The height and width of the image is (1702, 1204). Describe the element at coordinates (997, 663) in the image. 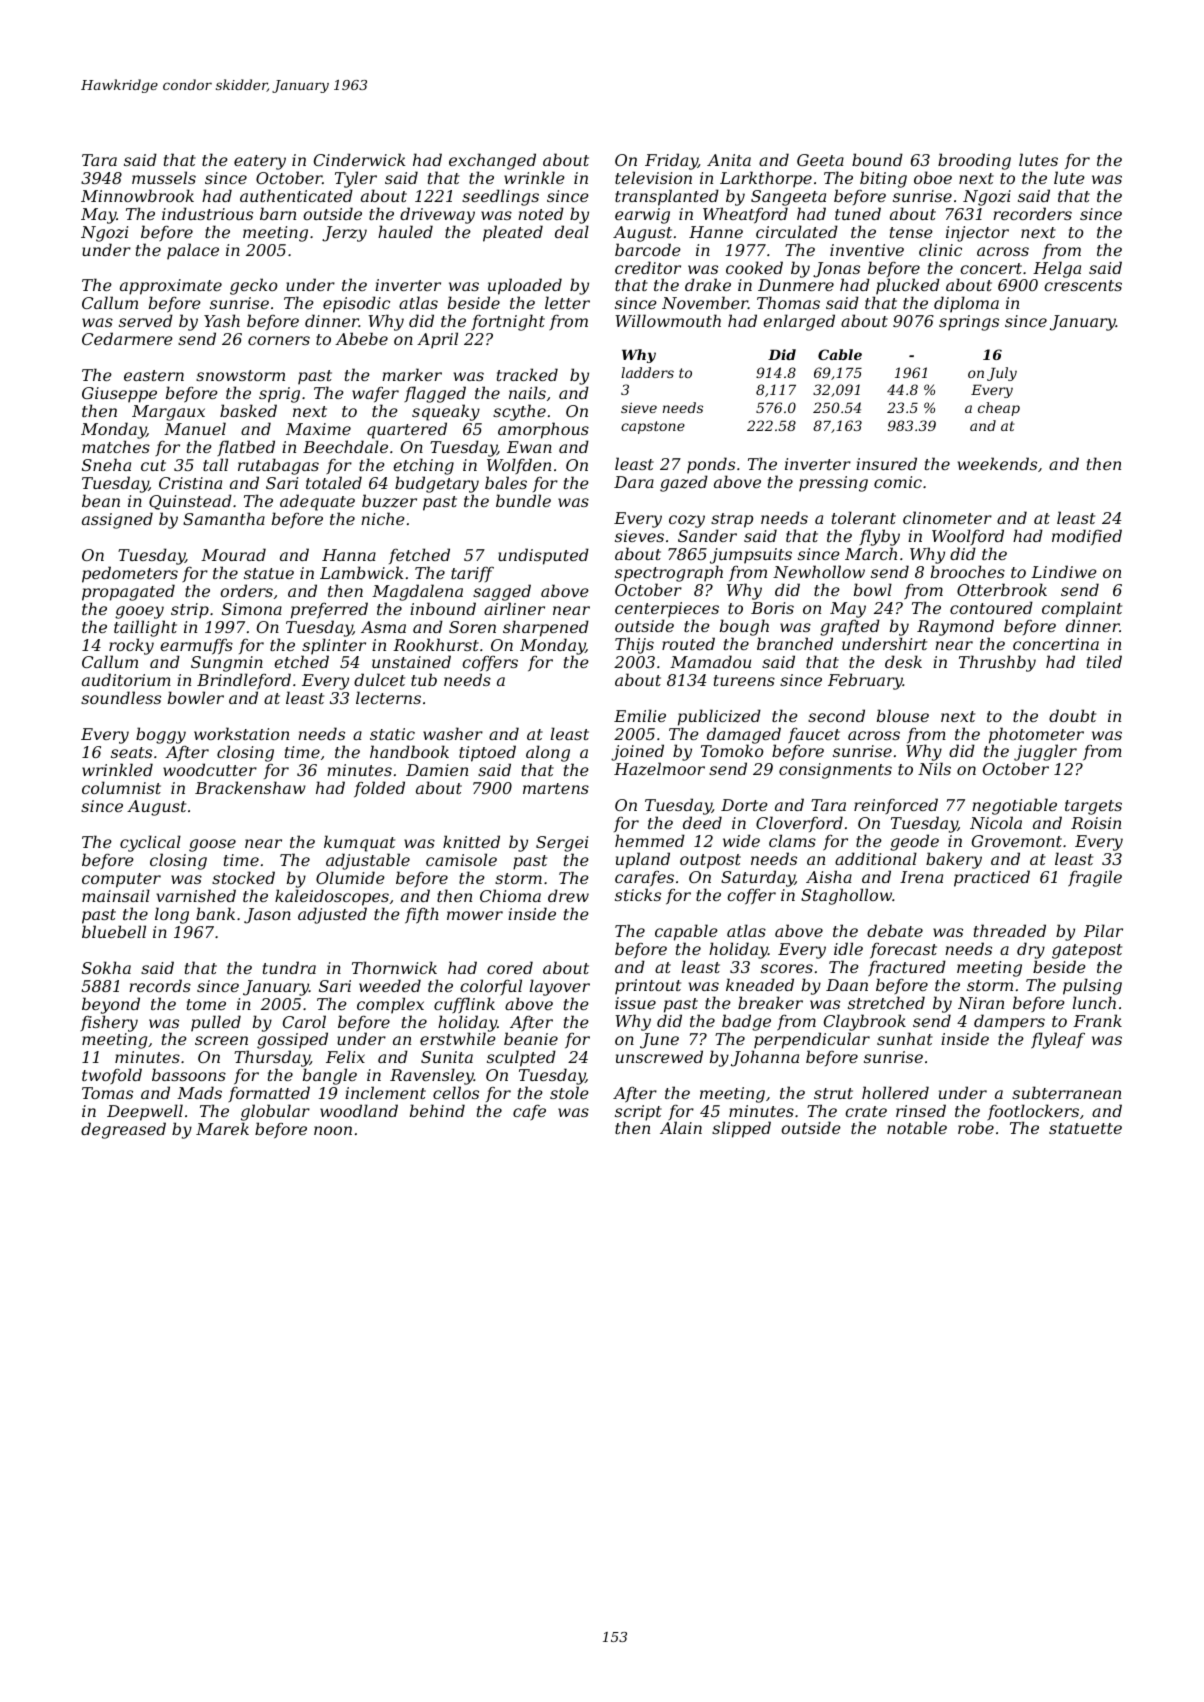

I see `Thrushby` at that location.
